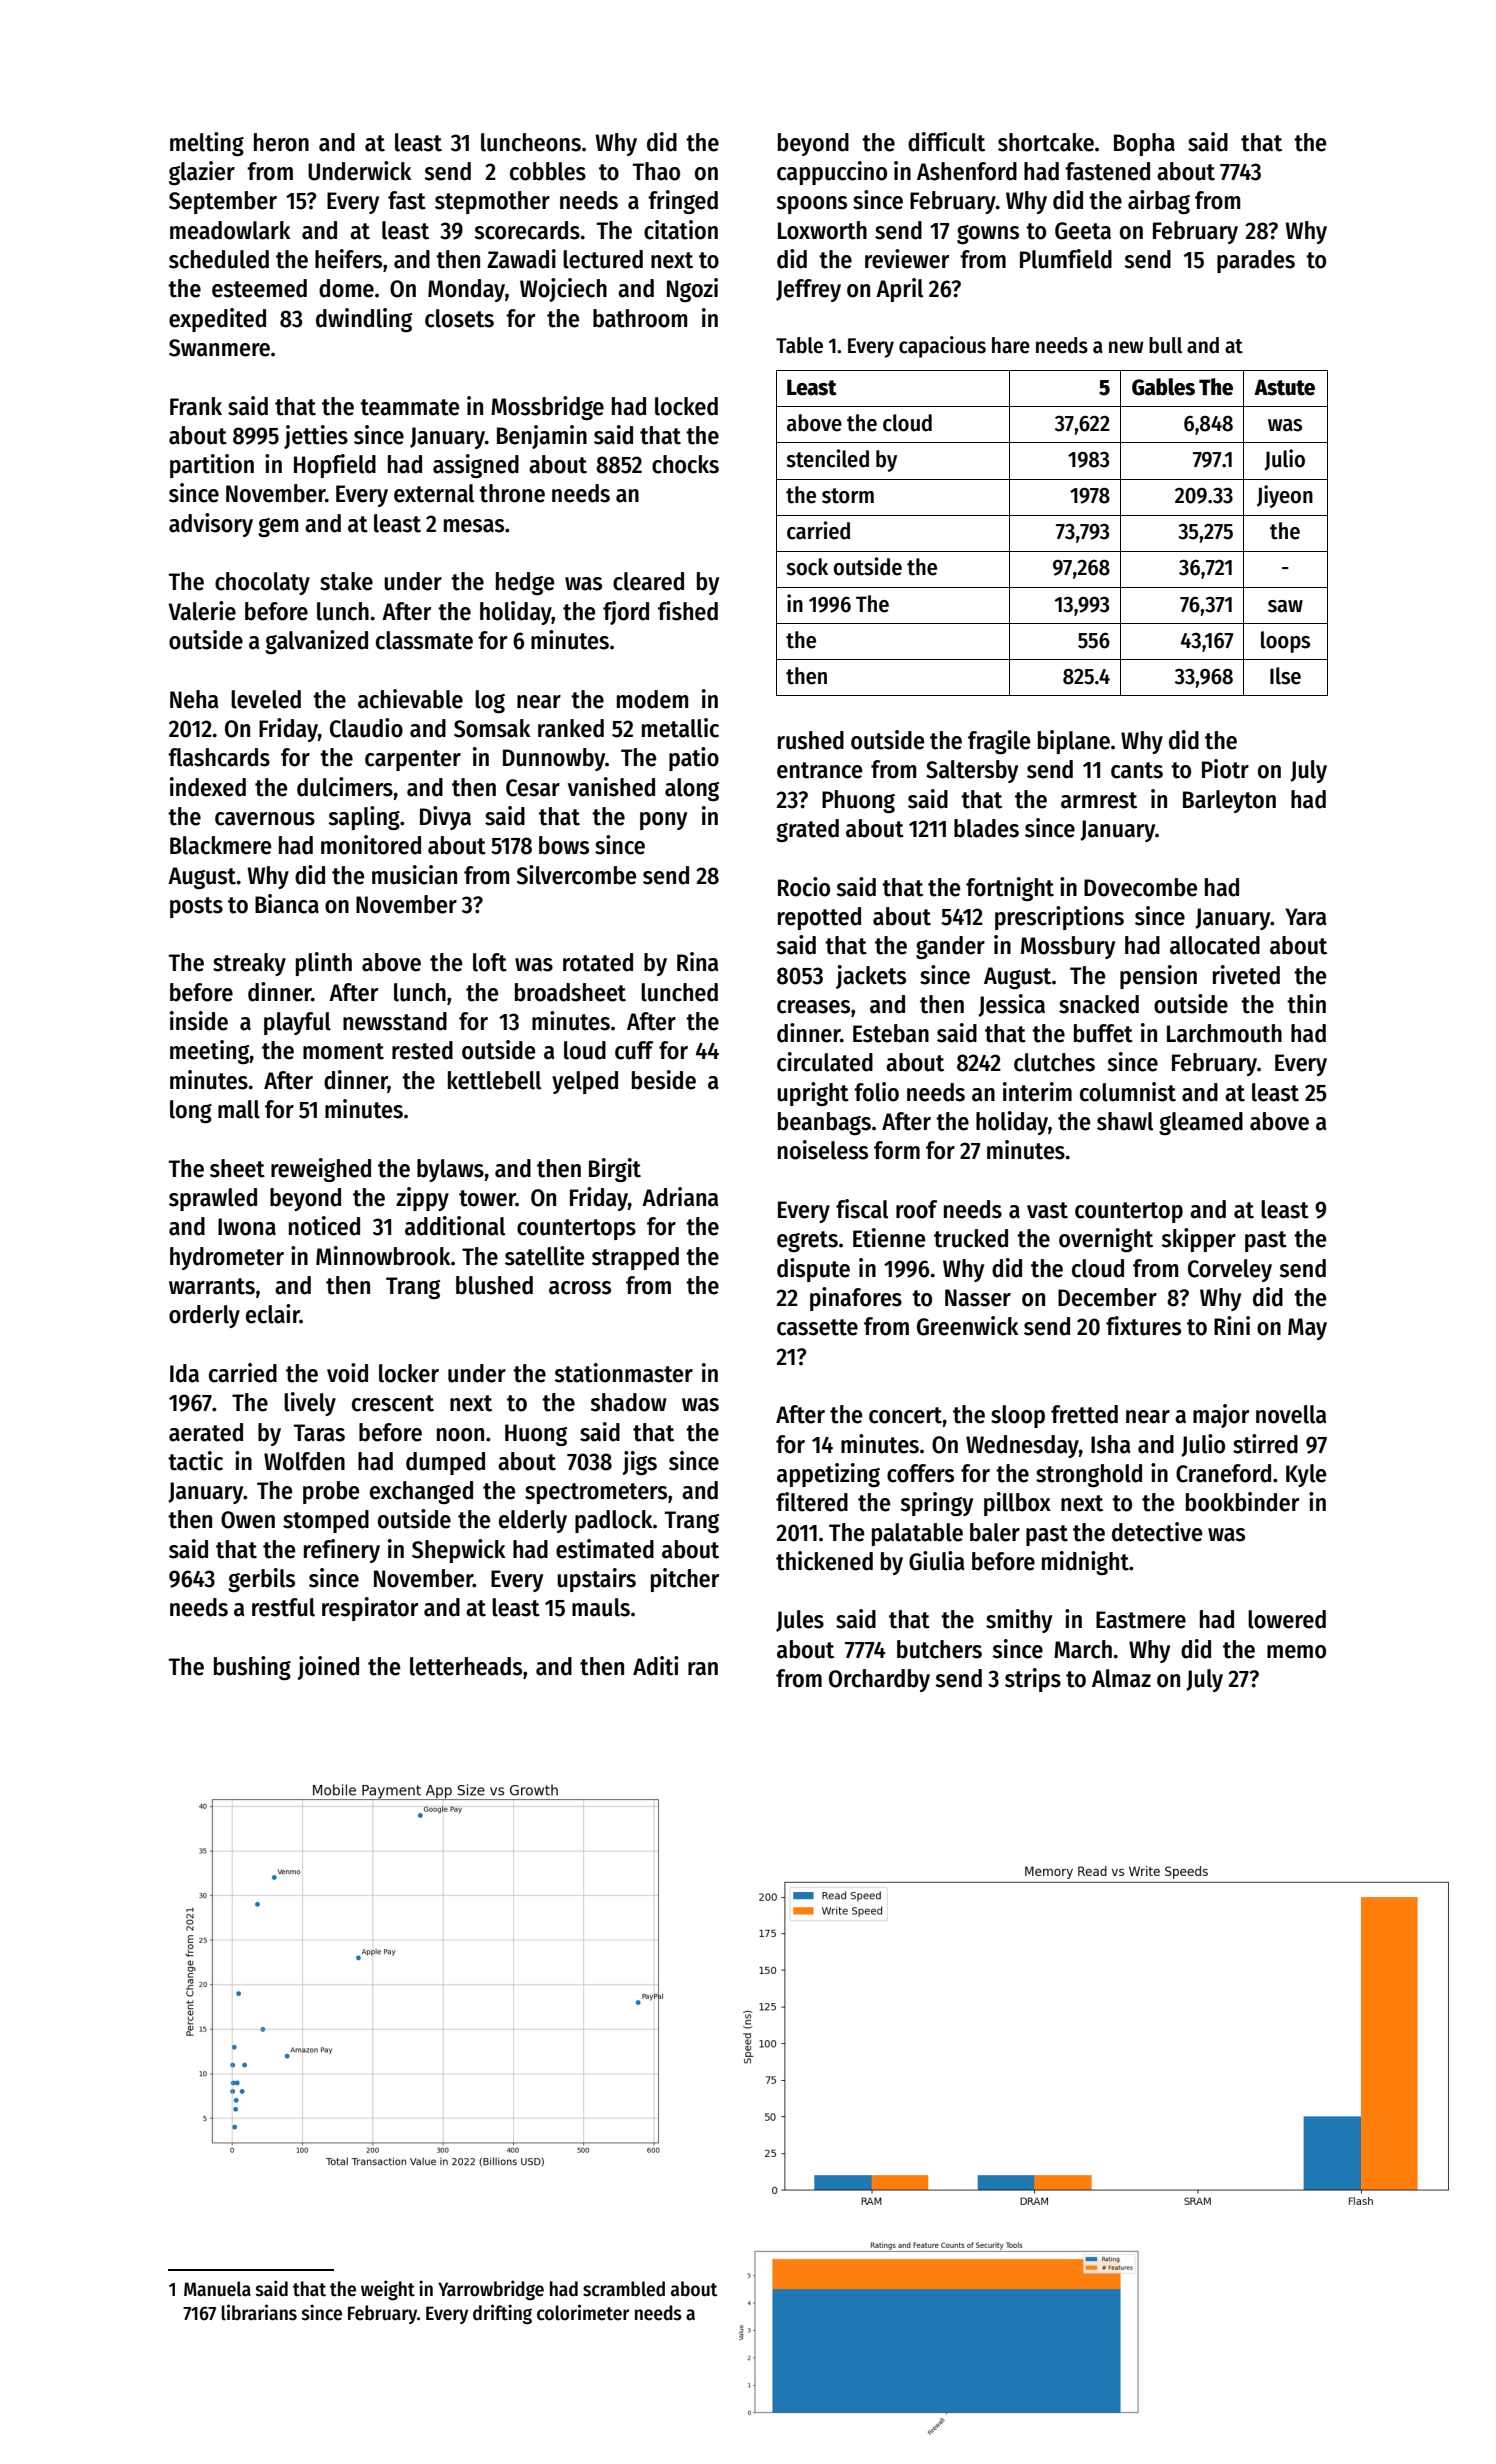 The width and height of the page is (1496, 2464). I want to click on fished, so click(688, 611).
